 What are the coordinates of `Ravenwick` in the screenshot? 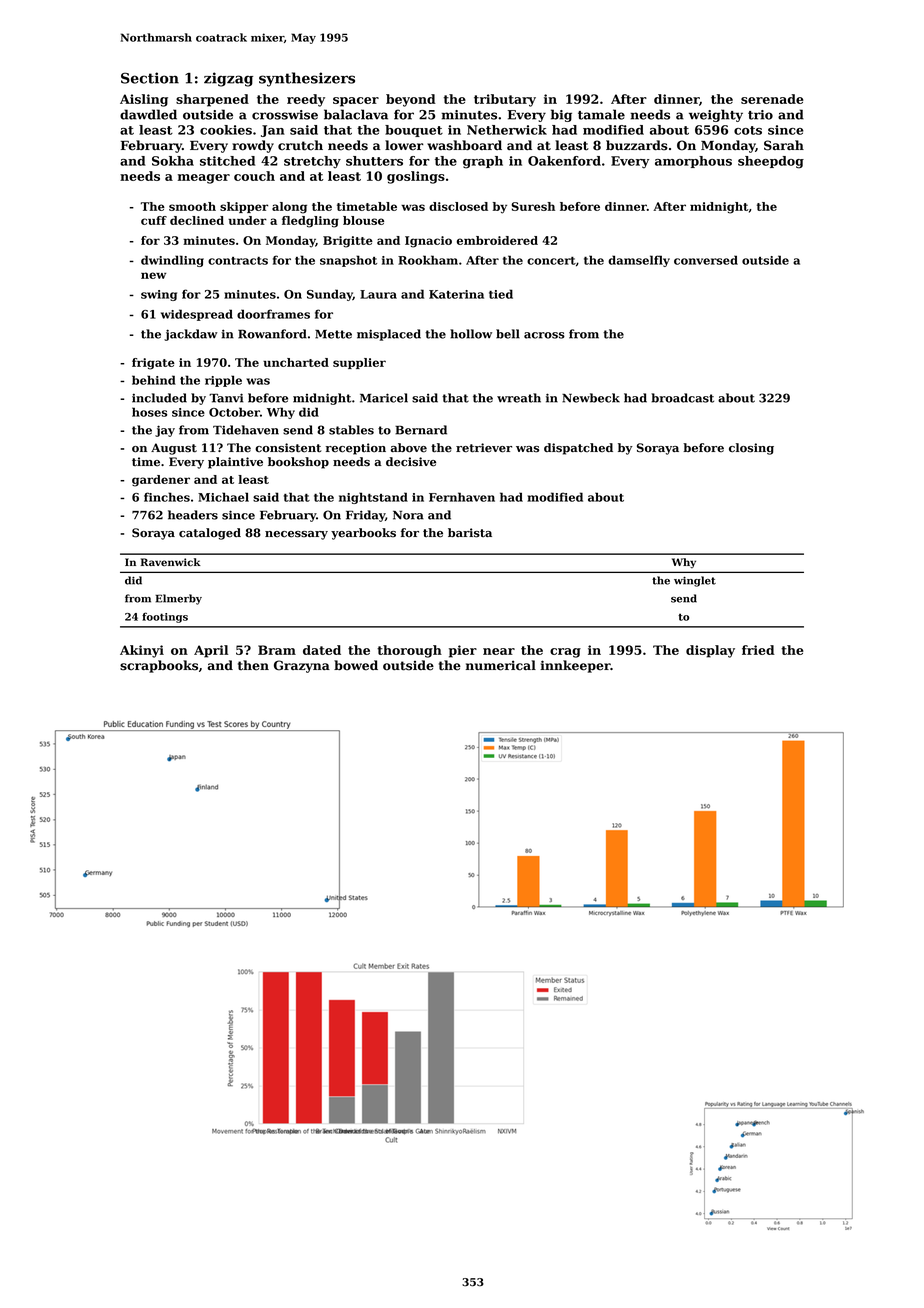 It's located at (170, 562).
